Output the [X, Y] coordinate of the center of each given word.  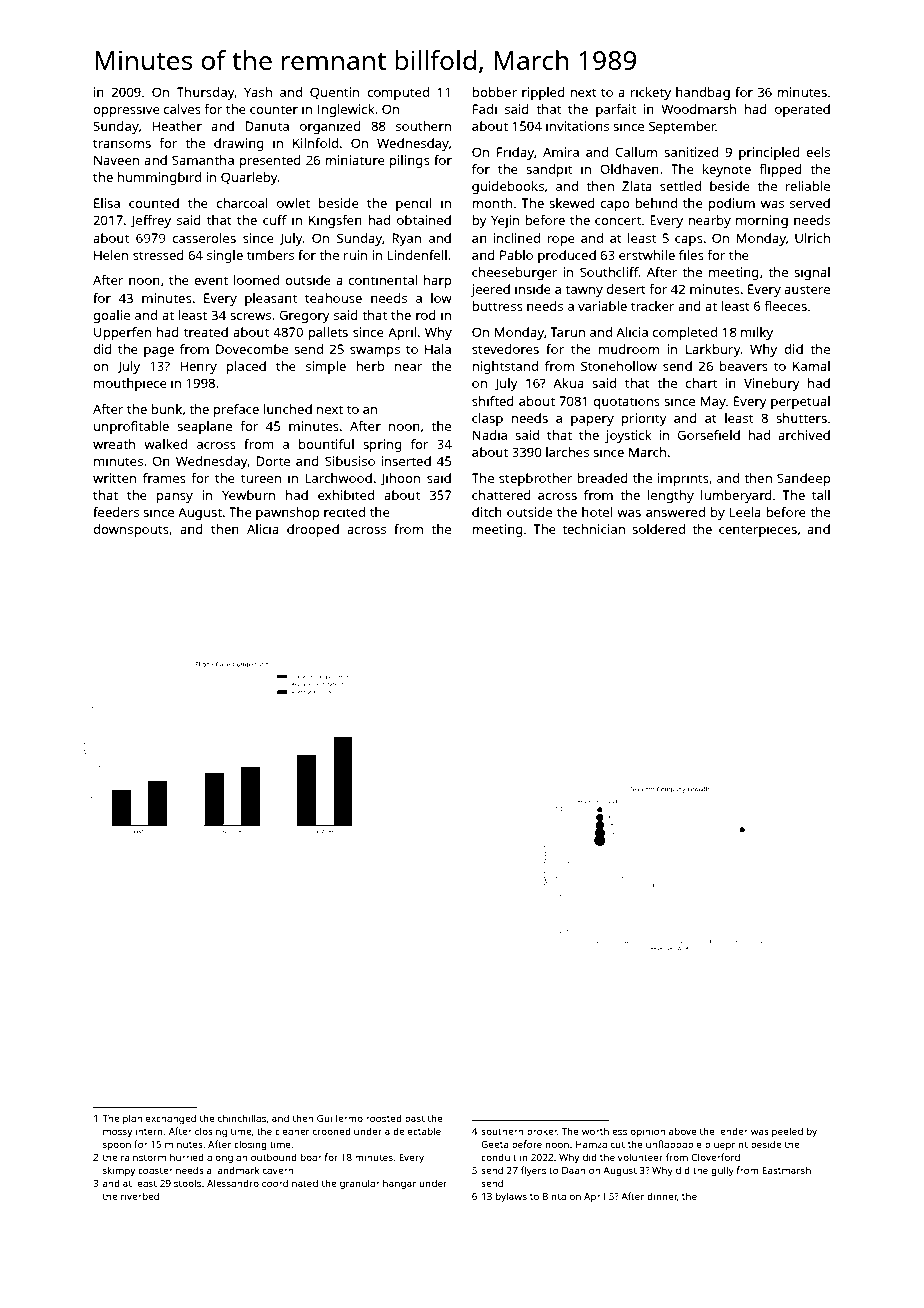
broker [542, 1131]
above [682, 1131]
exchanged [171, 1119]
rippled [543, 93]
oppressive [126, 110]
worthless [604, 1131]
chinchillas [242, 1118]
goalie [111, 316]
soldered [658, 529]
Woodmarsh [698, 109]
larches [567, 452]
